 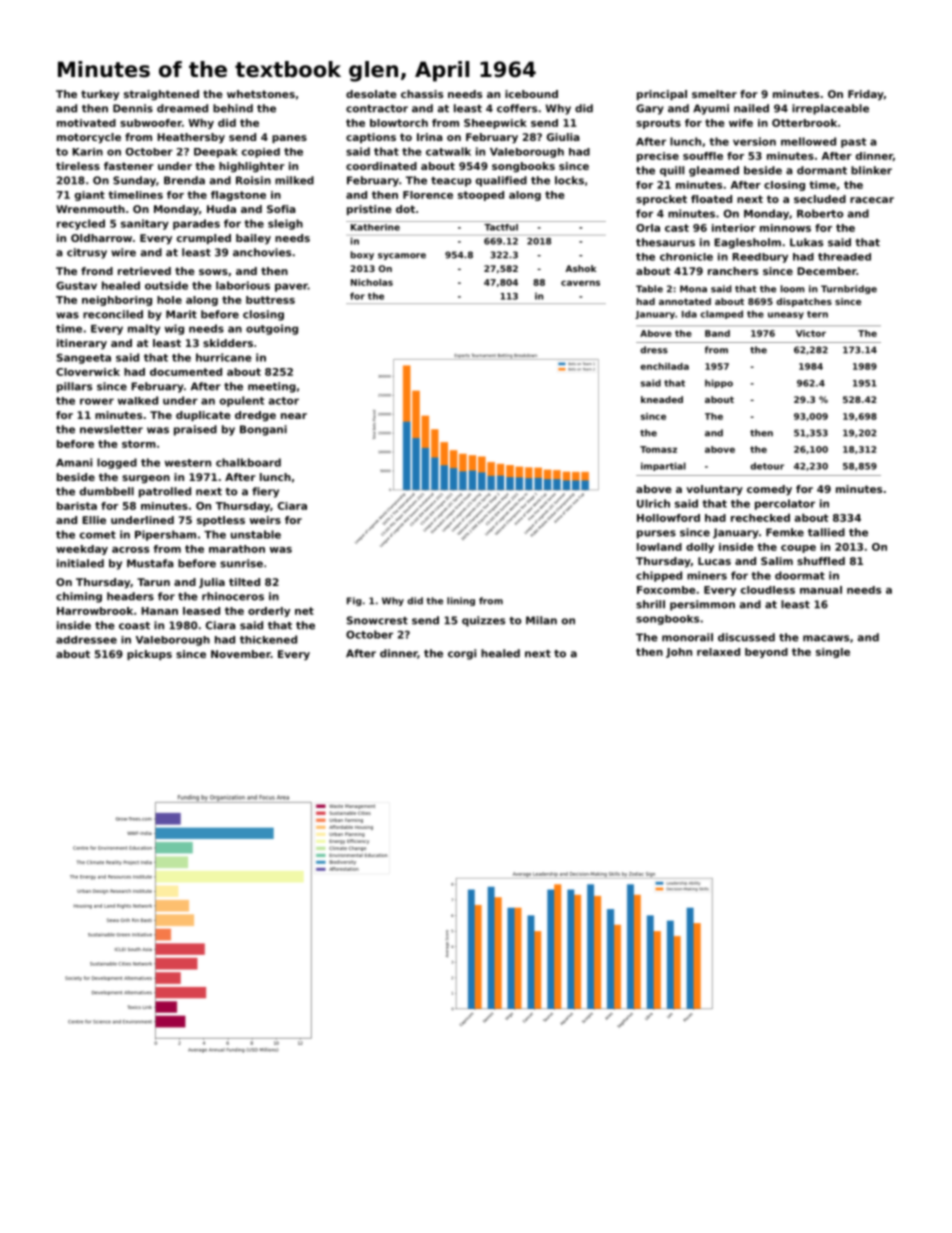 I want to click on hippo, so click(x=719, y=383).
